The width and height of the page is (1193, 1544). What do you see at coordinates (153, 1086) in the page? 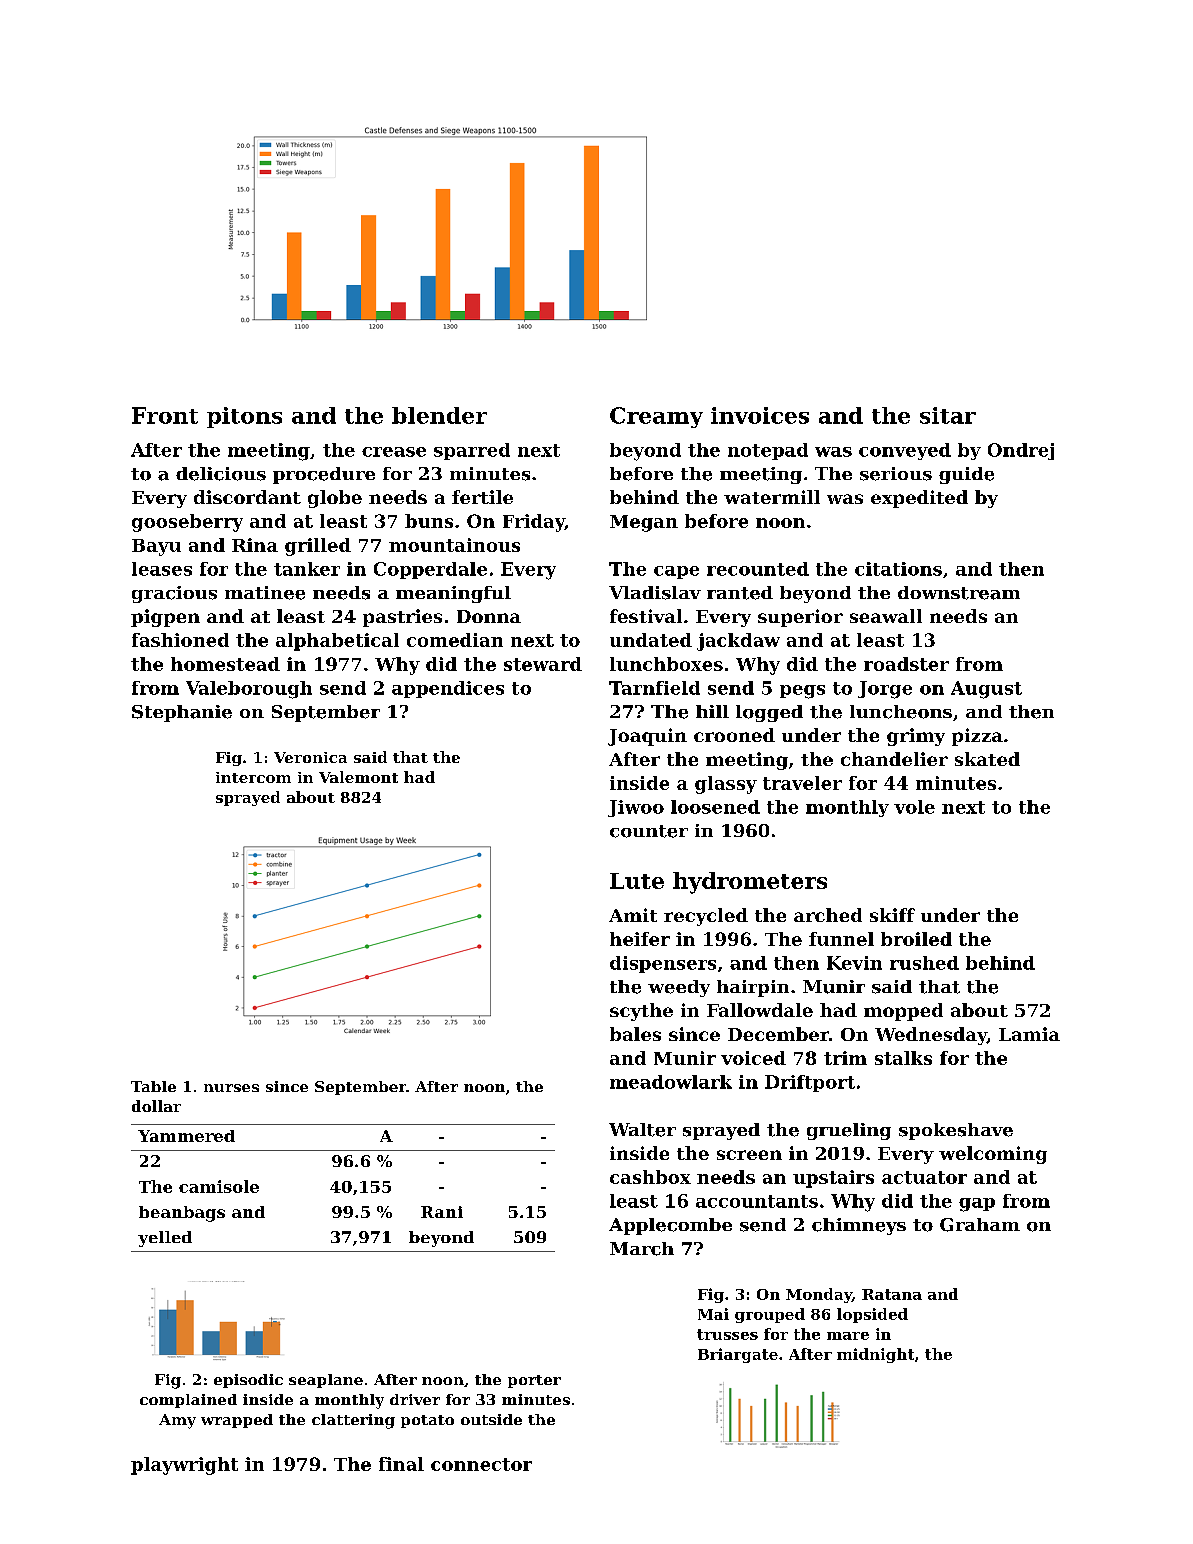
I see `Table` at bounding box center [153, 1086].
